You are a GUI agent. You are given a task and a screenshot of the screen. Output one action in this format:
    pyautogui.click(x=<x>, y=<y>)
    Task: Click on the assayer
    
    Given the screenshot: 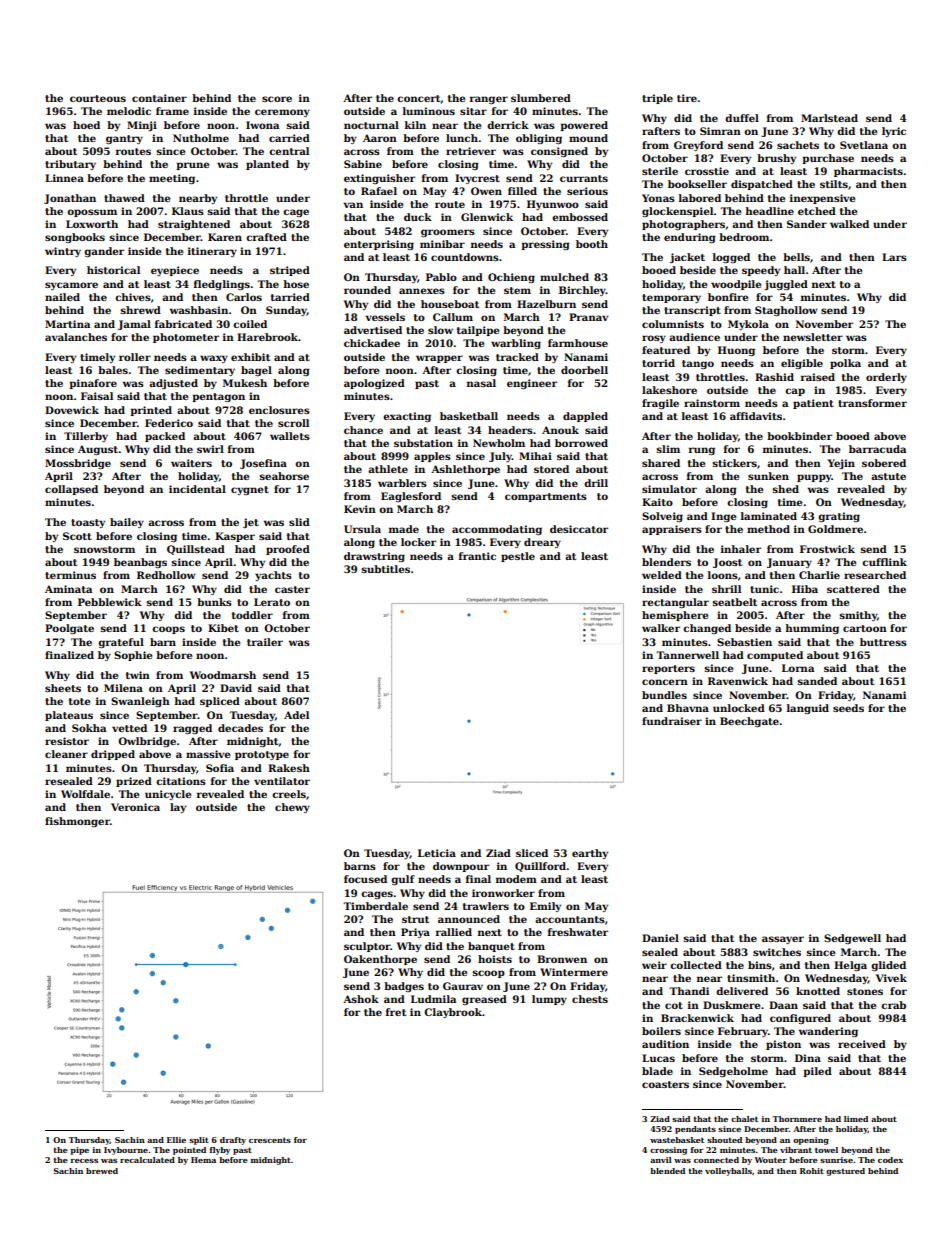 What is the action you would take?
    pyautogui.click(x=783, y=940)
